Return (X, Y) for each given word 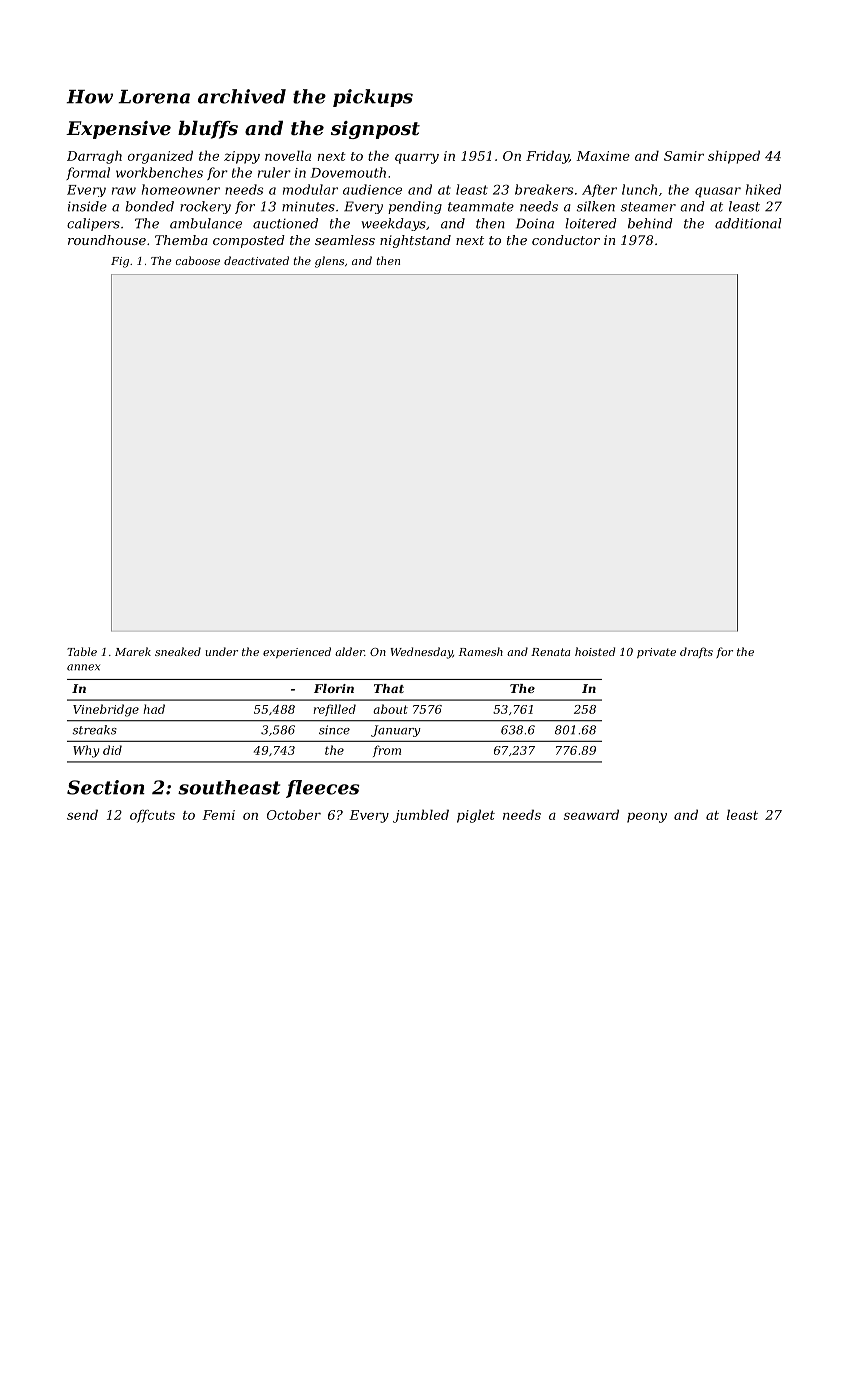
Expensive (118, 130)
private (656, 653)
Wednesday (422, 653)
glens (329, 262)
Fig (120, 262)
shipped (734, 157)
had (154, 709)
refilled (334, 710)
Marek (133, 651)
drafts (696, 652)
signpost (375, 130)
